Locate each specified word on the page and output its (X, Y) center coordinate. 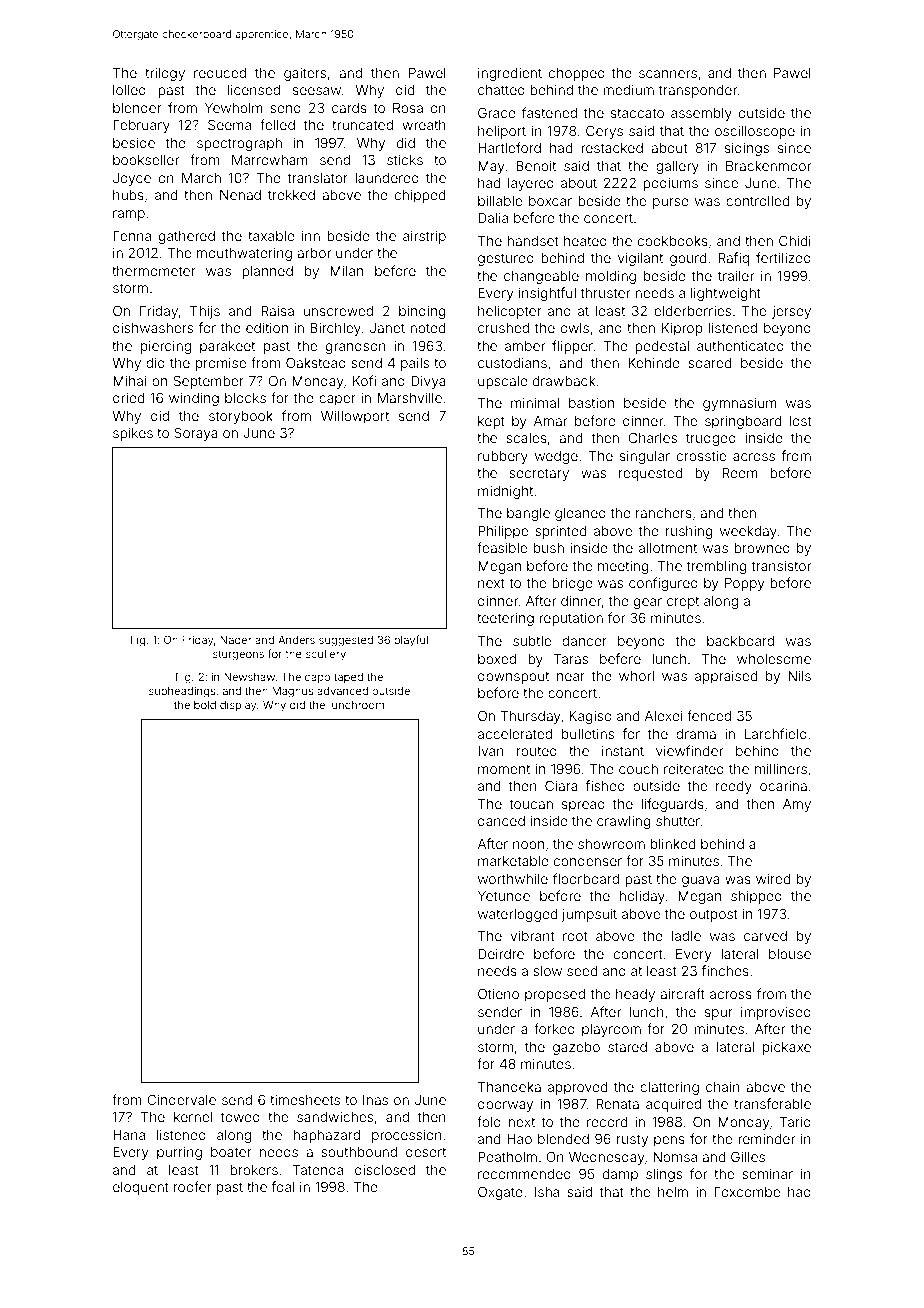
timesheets (305, 1100)
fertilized (783, 257)
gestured (506, 259)
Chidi (795, 240)
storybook (241, 417)
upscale (503, 382)
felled (277, 124)
